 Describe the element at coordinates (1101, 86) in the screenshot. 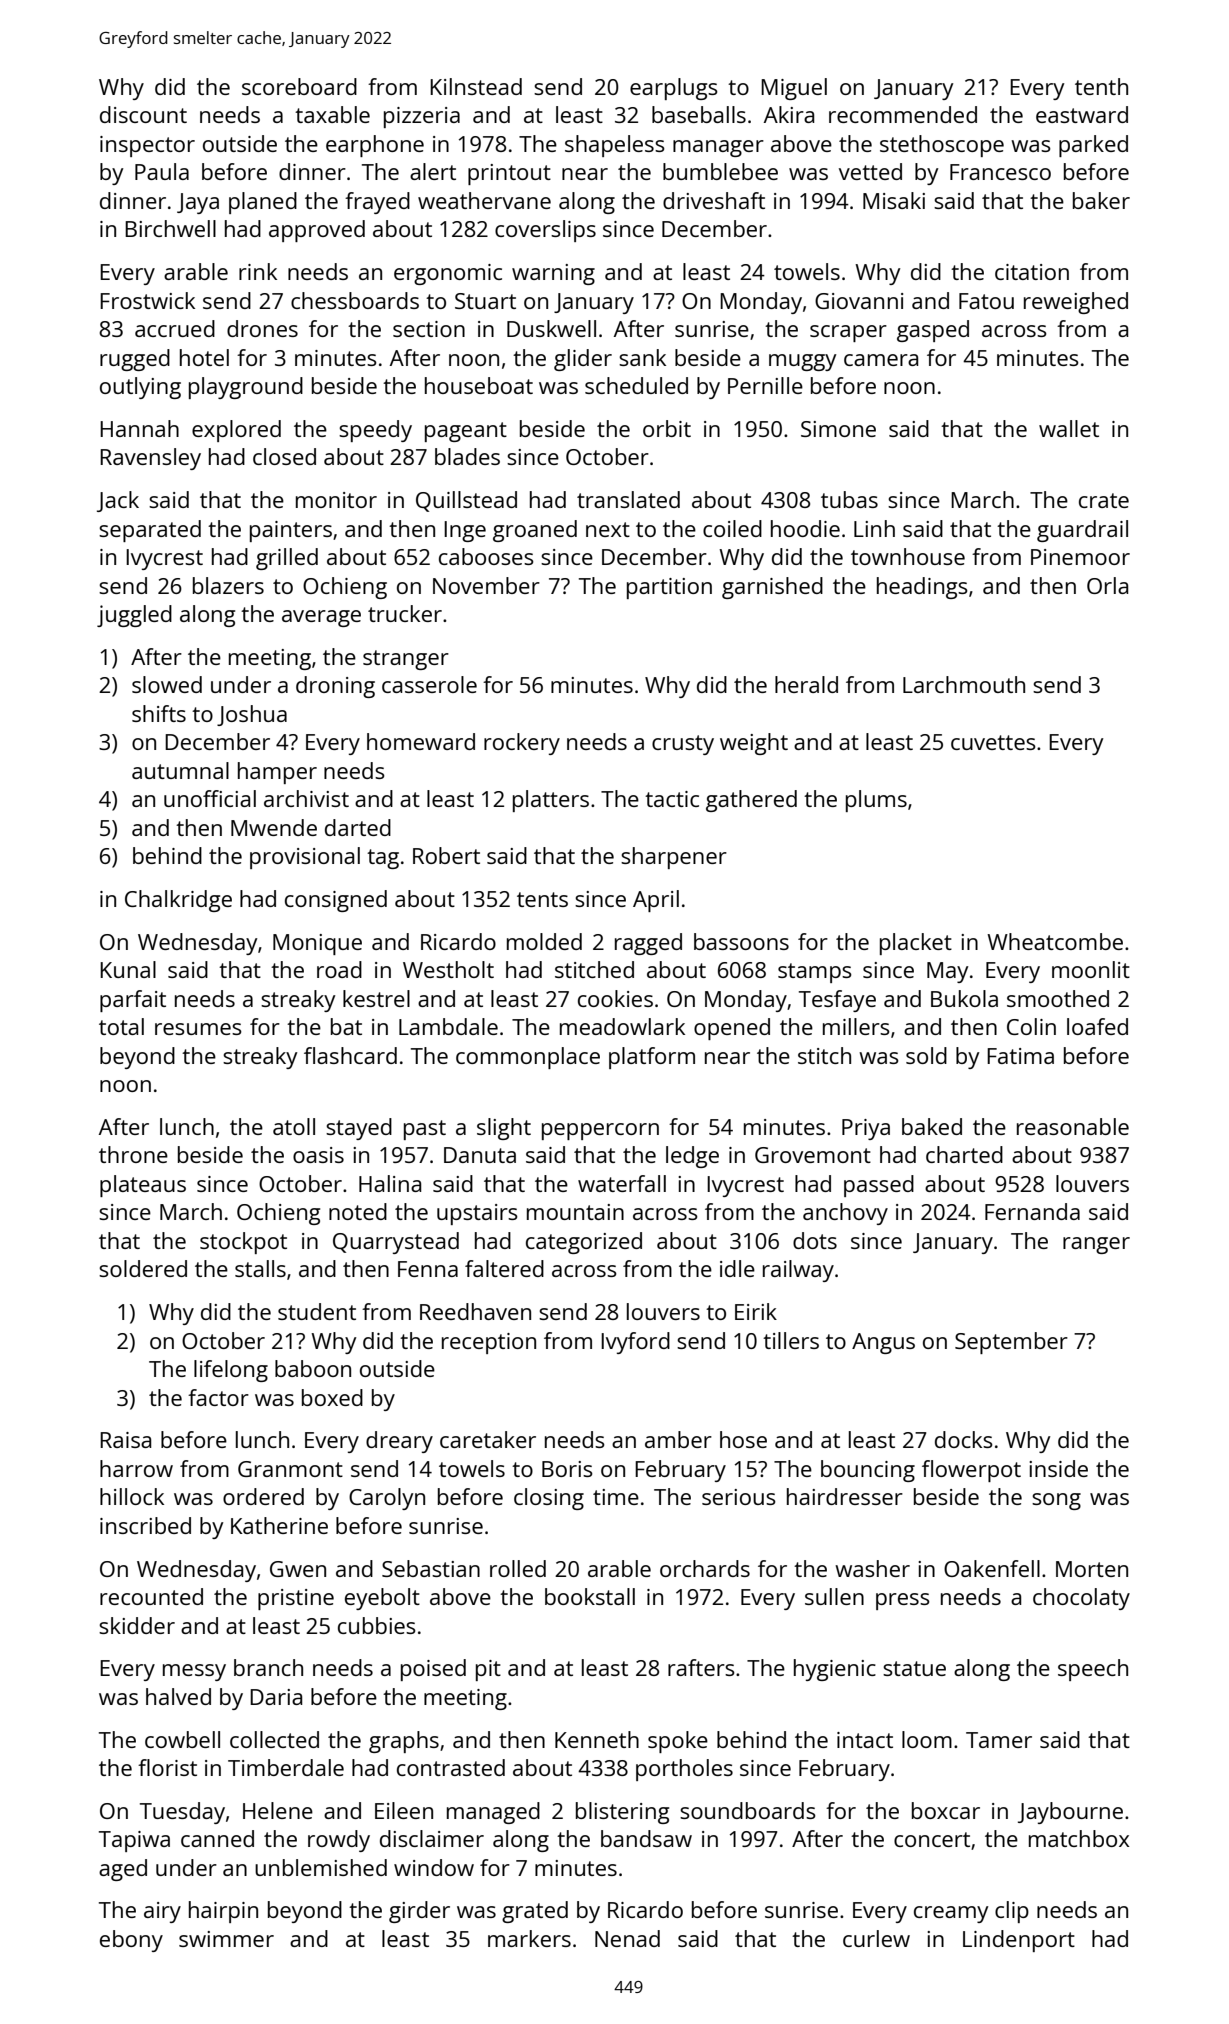

I see `tenth` at that location.
